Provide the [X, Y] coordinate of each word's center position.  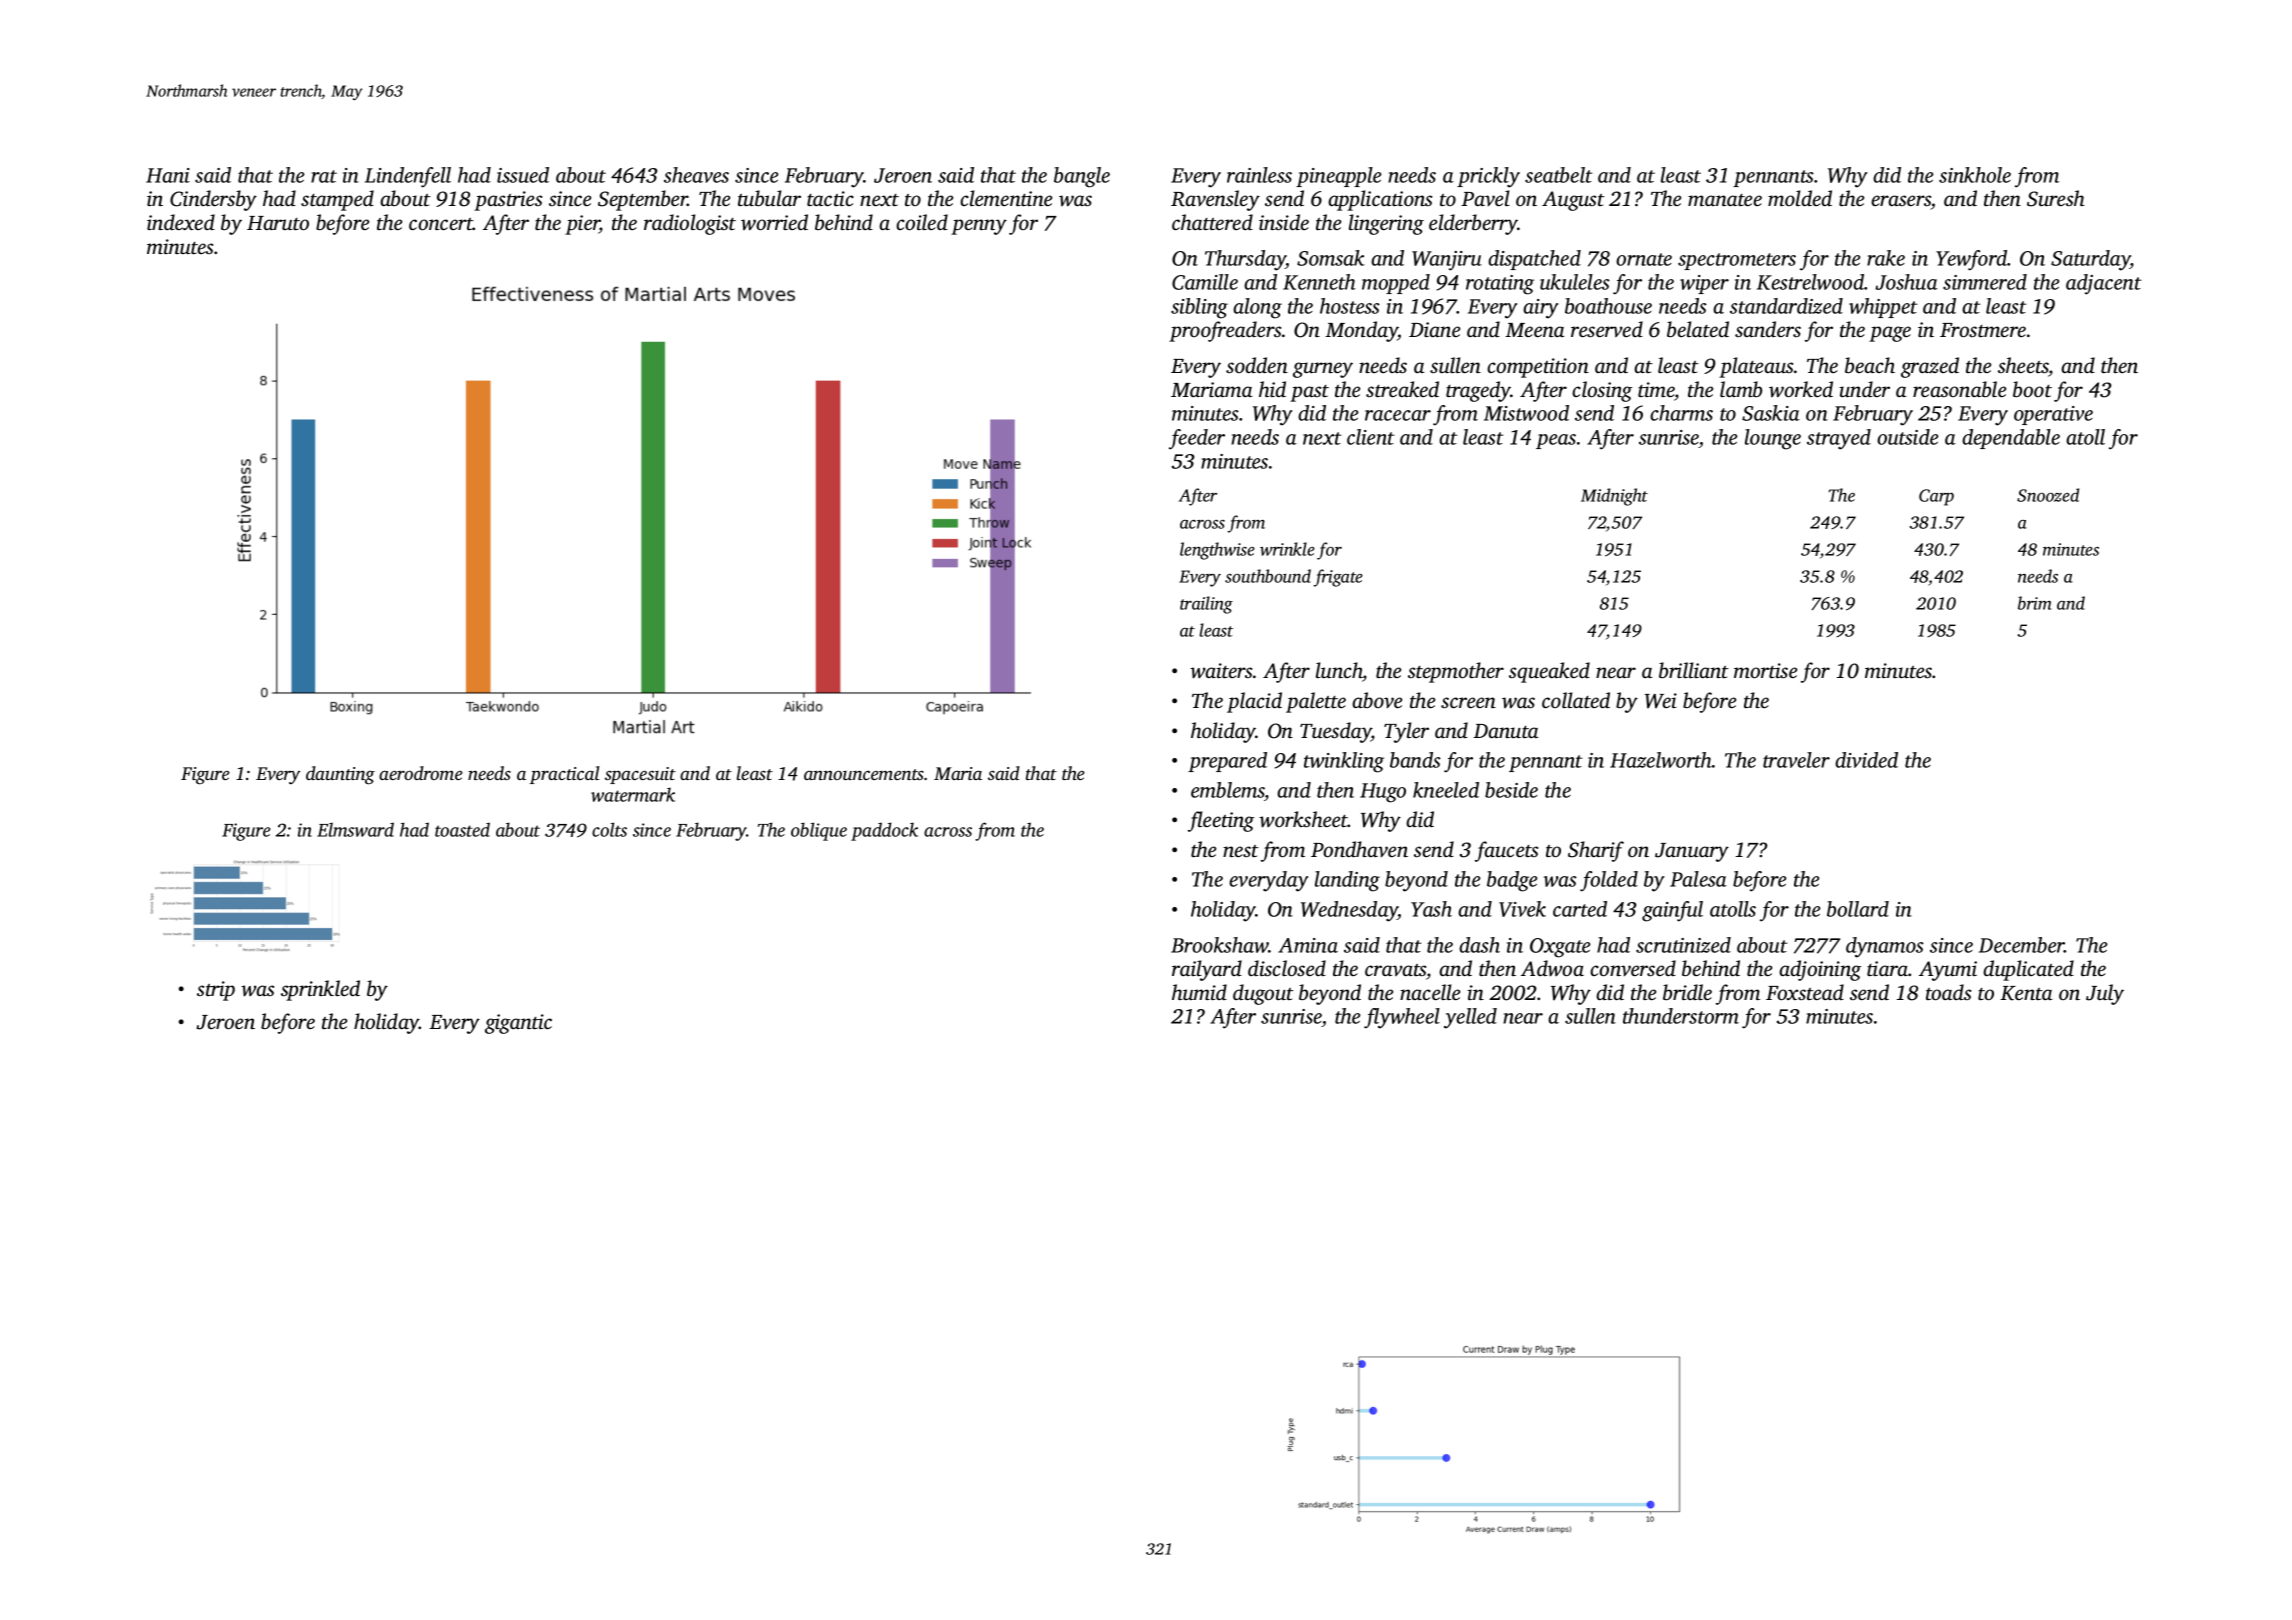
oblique [819, 831]
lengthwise [1217, 551]
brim [2035, 603]
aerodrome [421, 773]
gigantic [518, 1024]
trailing [1206, 605]
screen [1468, 702]
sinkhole [1975, 175]
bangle [1082, 177]
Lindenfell [408, 177]
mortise [1765, 670]
